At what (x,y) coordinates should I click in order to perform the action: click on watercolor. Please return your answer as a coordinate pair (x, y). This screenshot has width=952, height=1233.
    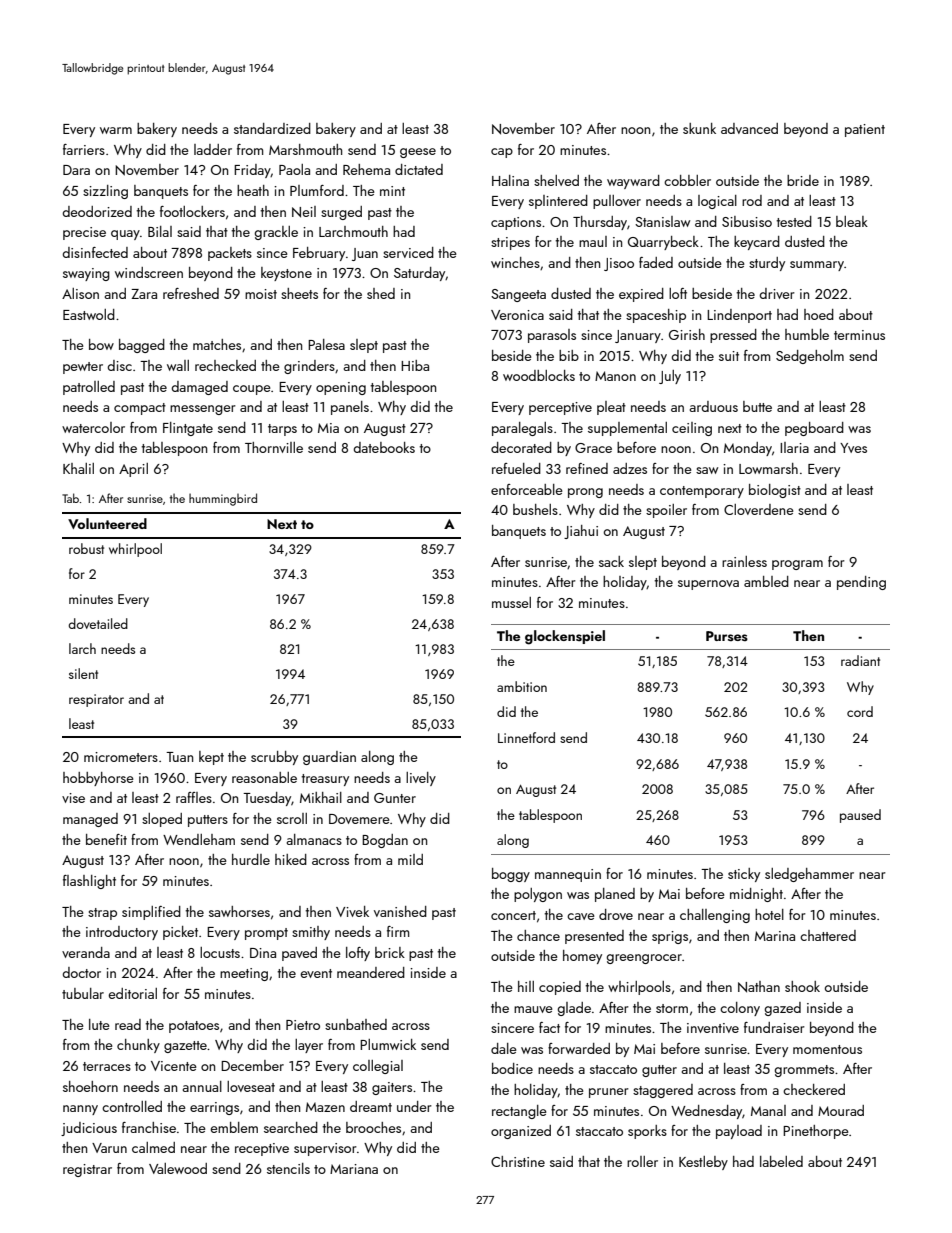
    Looking at the image, I should click on (93, 427).
